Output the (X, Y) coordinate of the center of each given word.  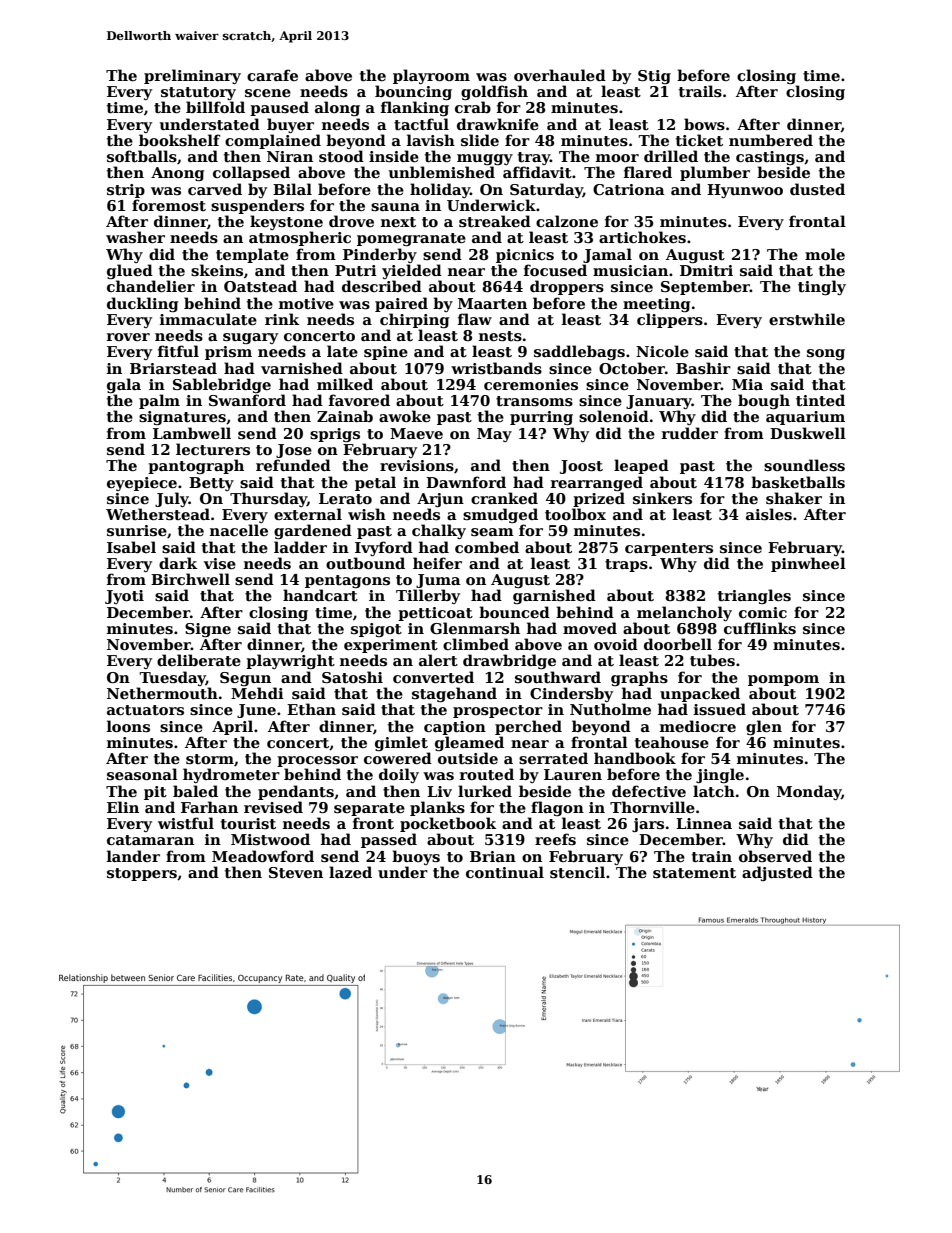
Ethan (311, 709)
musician (630, 270)
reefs (555, 839)
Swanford (247, 400)
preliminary (192, 76)
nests (500, 336)
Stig (654, 77)
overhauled (560, 75)
